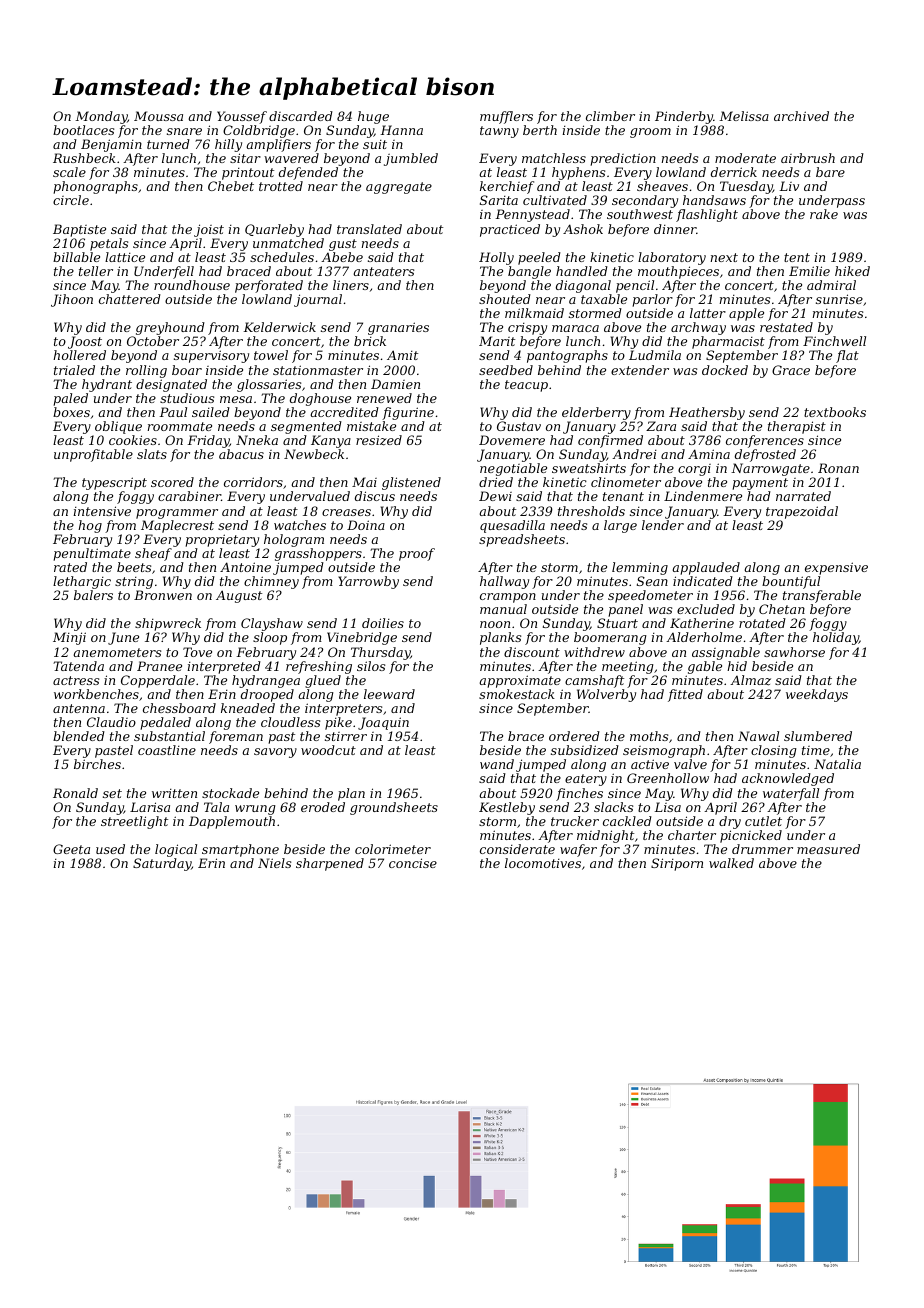 This screenshot has height=1308, width=924. I want to click on proof, so click(417, 554).
